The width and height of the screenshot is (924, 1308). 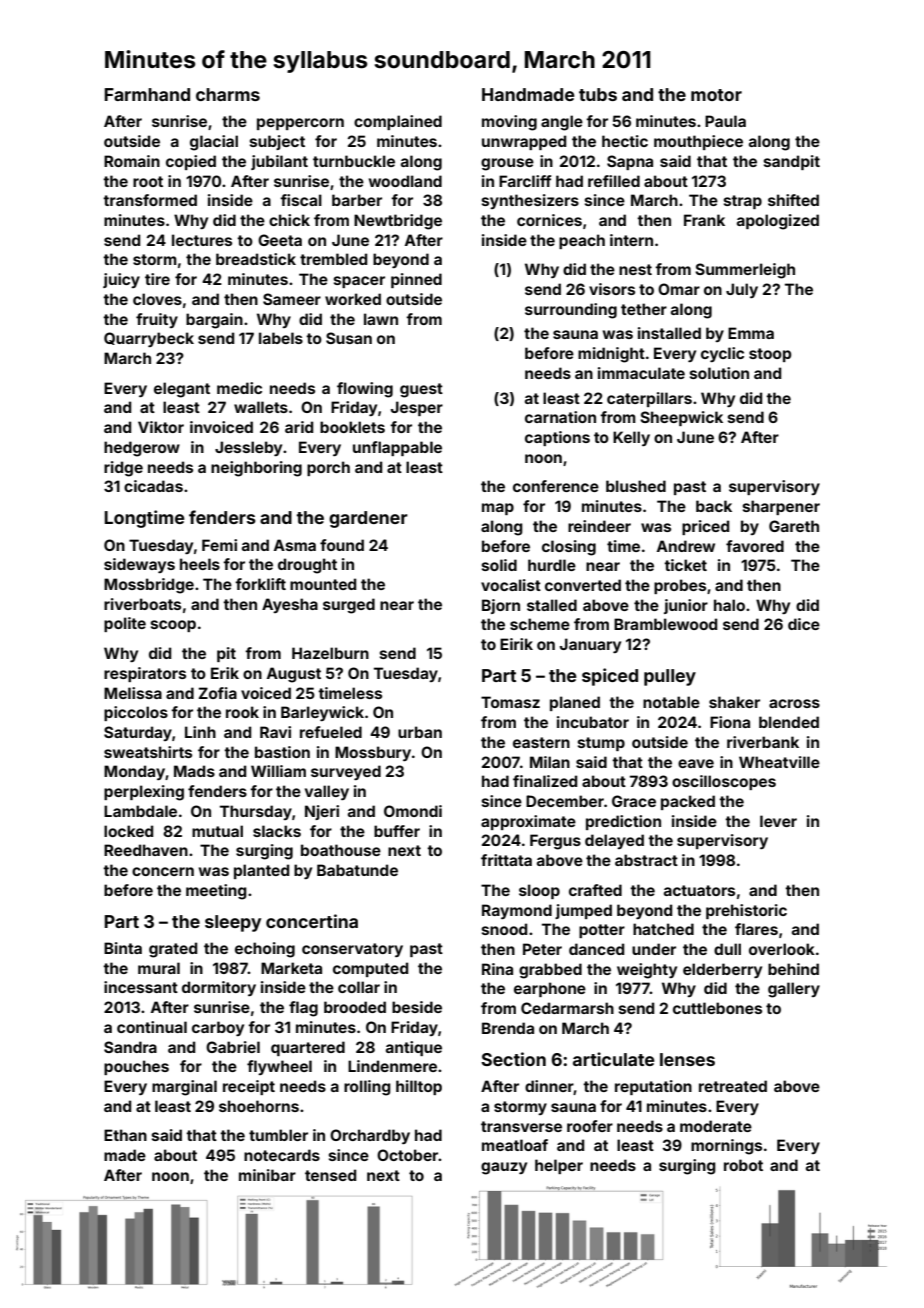 What do you see at coordinates (398, 122) in the screenshot?
I see `complained` at bounding box center [398, 122].
